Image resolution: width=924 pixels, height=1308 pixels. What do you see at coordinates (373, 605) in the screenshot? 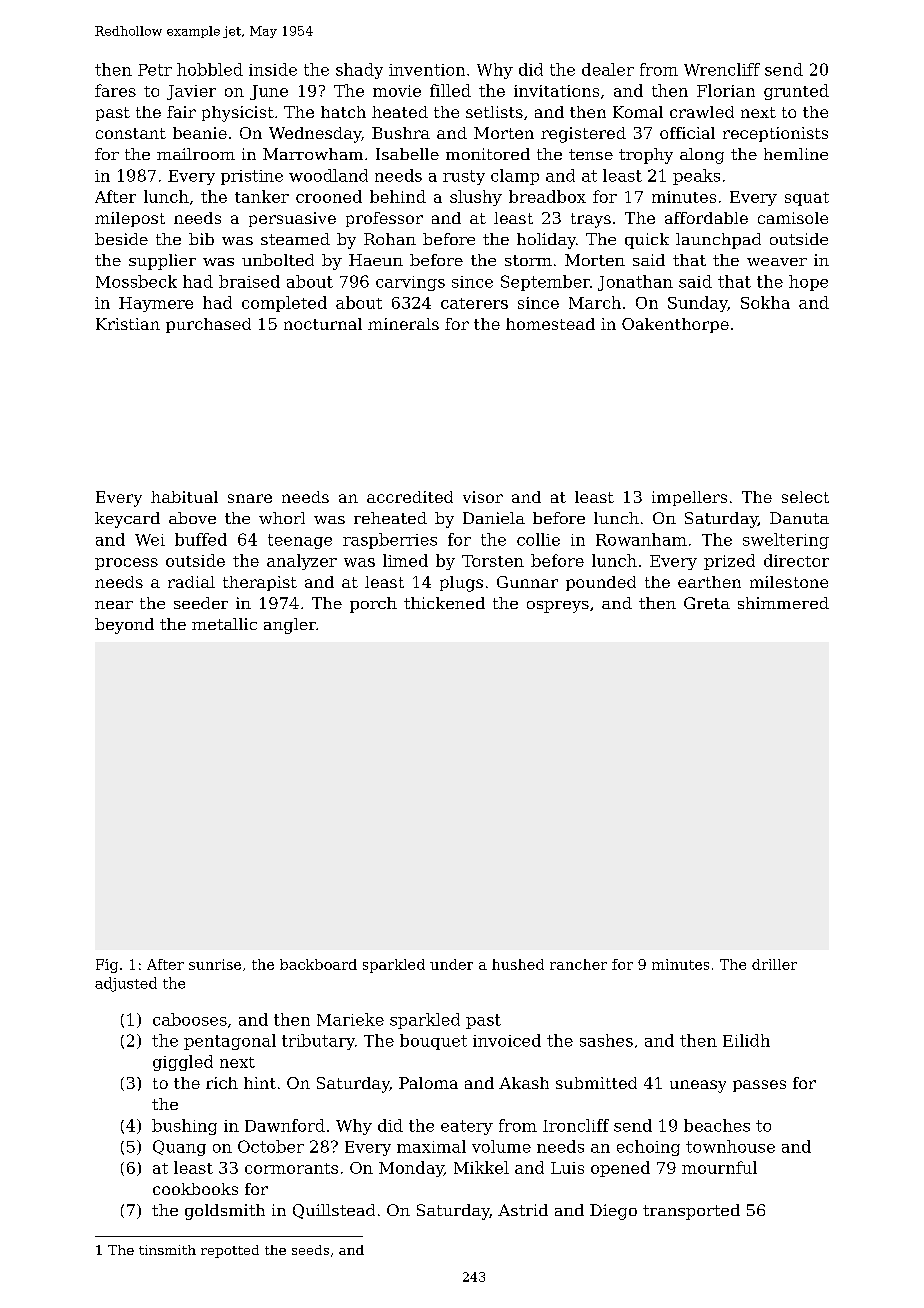
I see `porch` at bounding box center [373, 605].
